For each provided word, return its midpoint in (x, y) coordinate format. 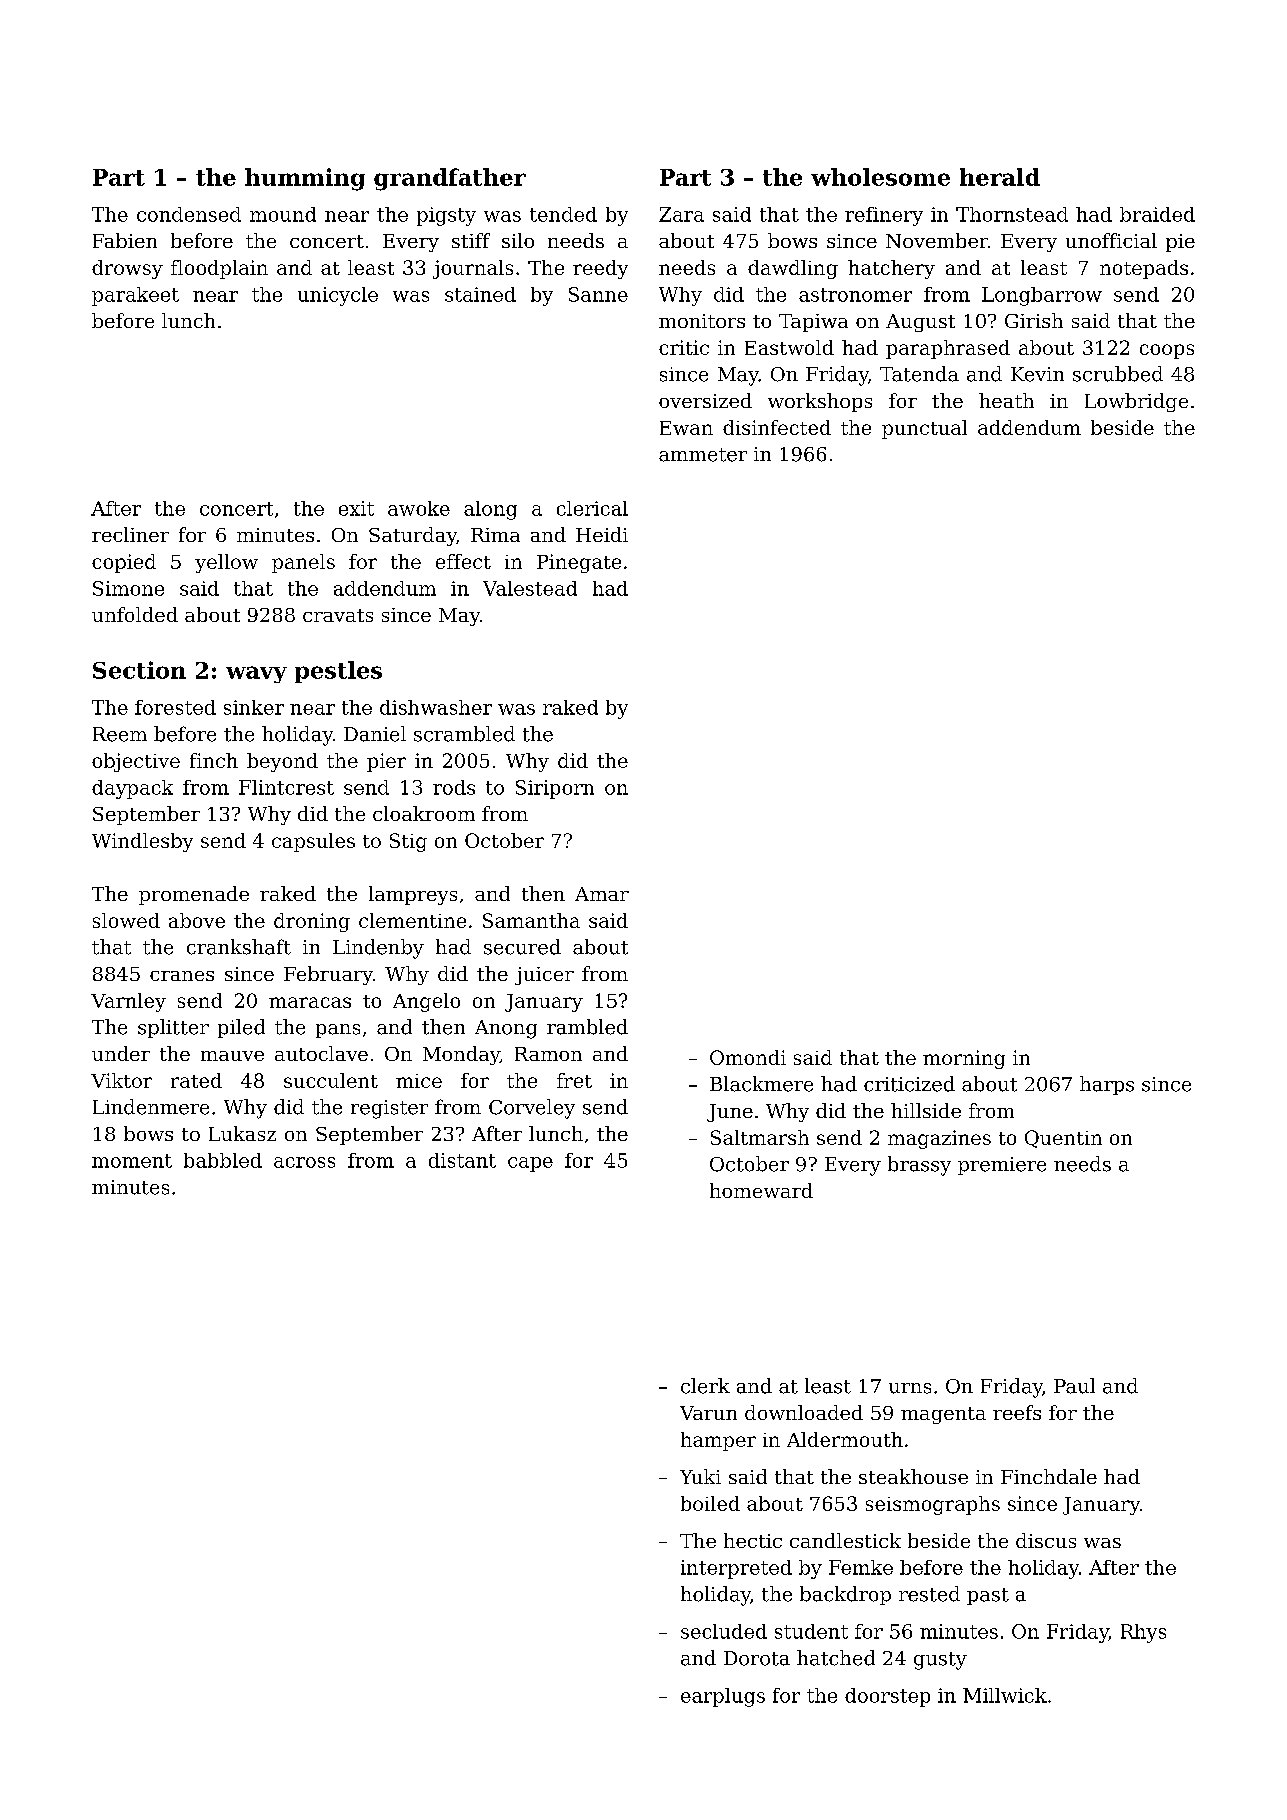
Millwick (1005, 1695)
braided (1157, 214)
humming (305, 179)
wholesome (880, 177)
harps (1107, 1085)
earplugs (723, 1697)
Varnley (128, 1002)
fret (574, 1080)
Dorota (757, 1658)
